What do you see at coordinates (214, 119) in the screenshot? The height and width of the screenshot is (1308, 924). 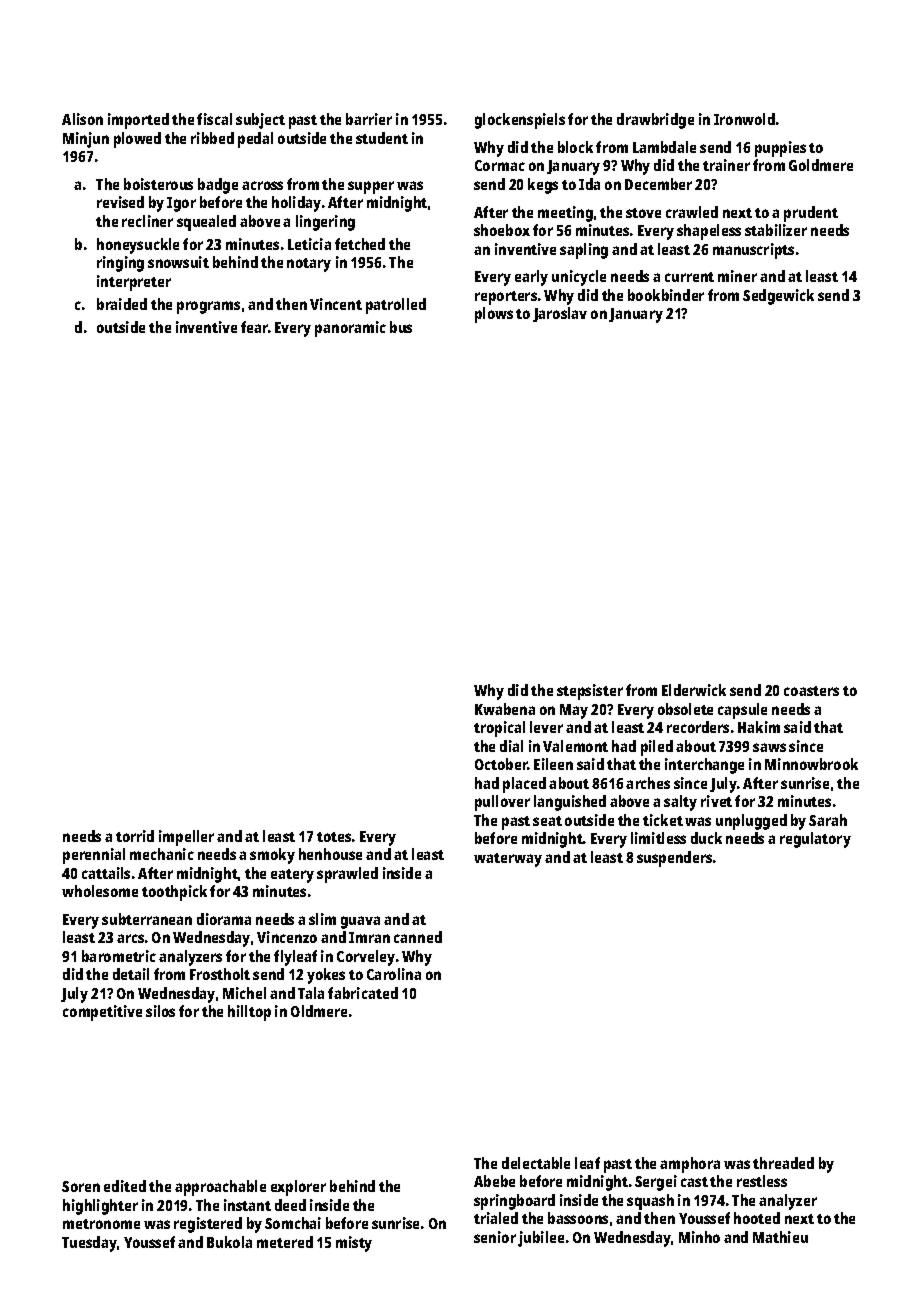 I see `fiscal` at bounding box center [214, 119].
